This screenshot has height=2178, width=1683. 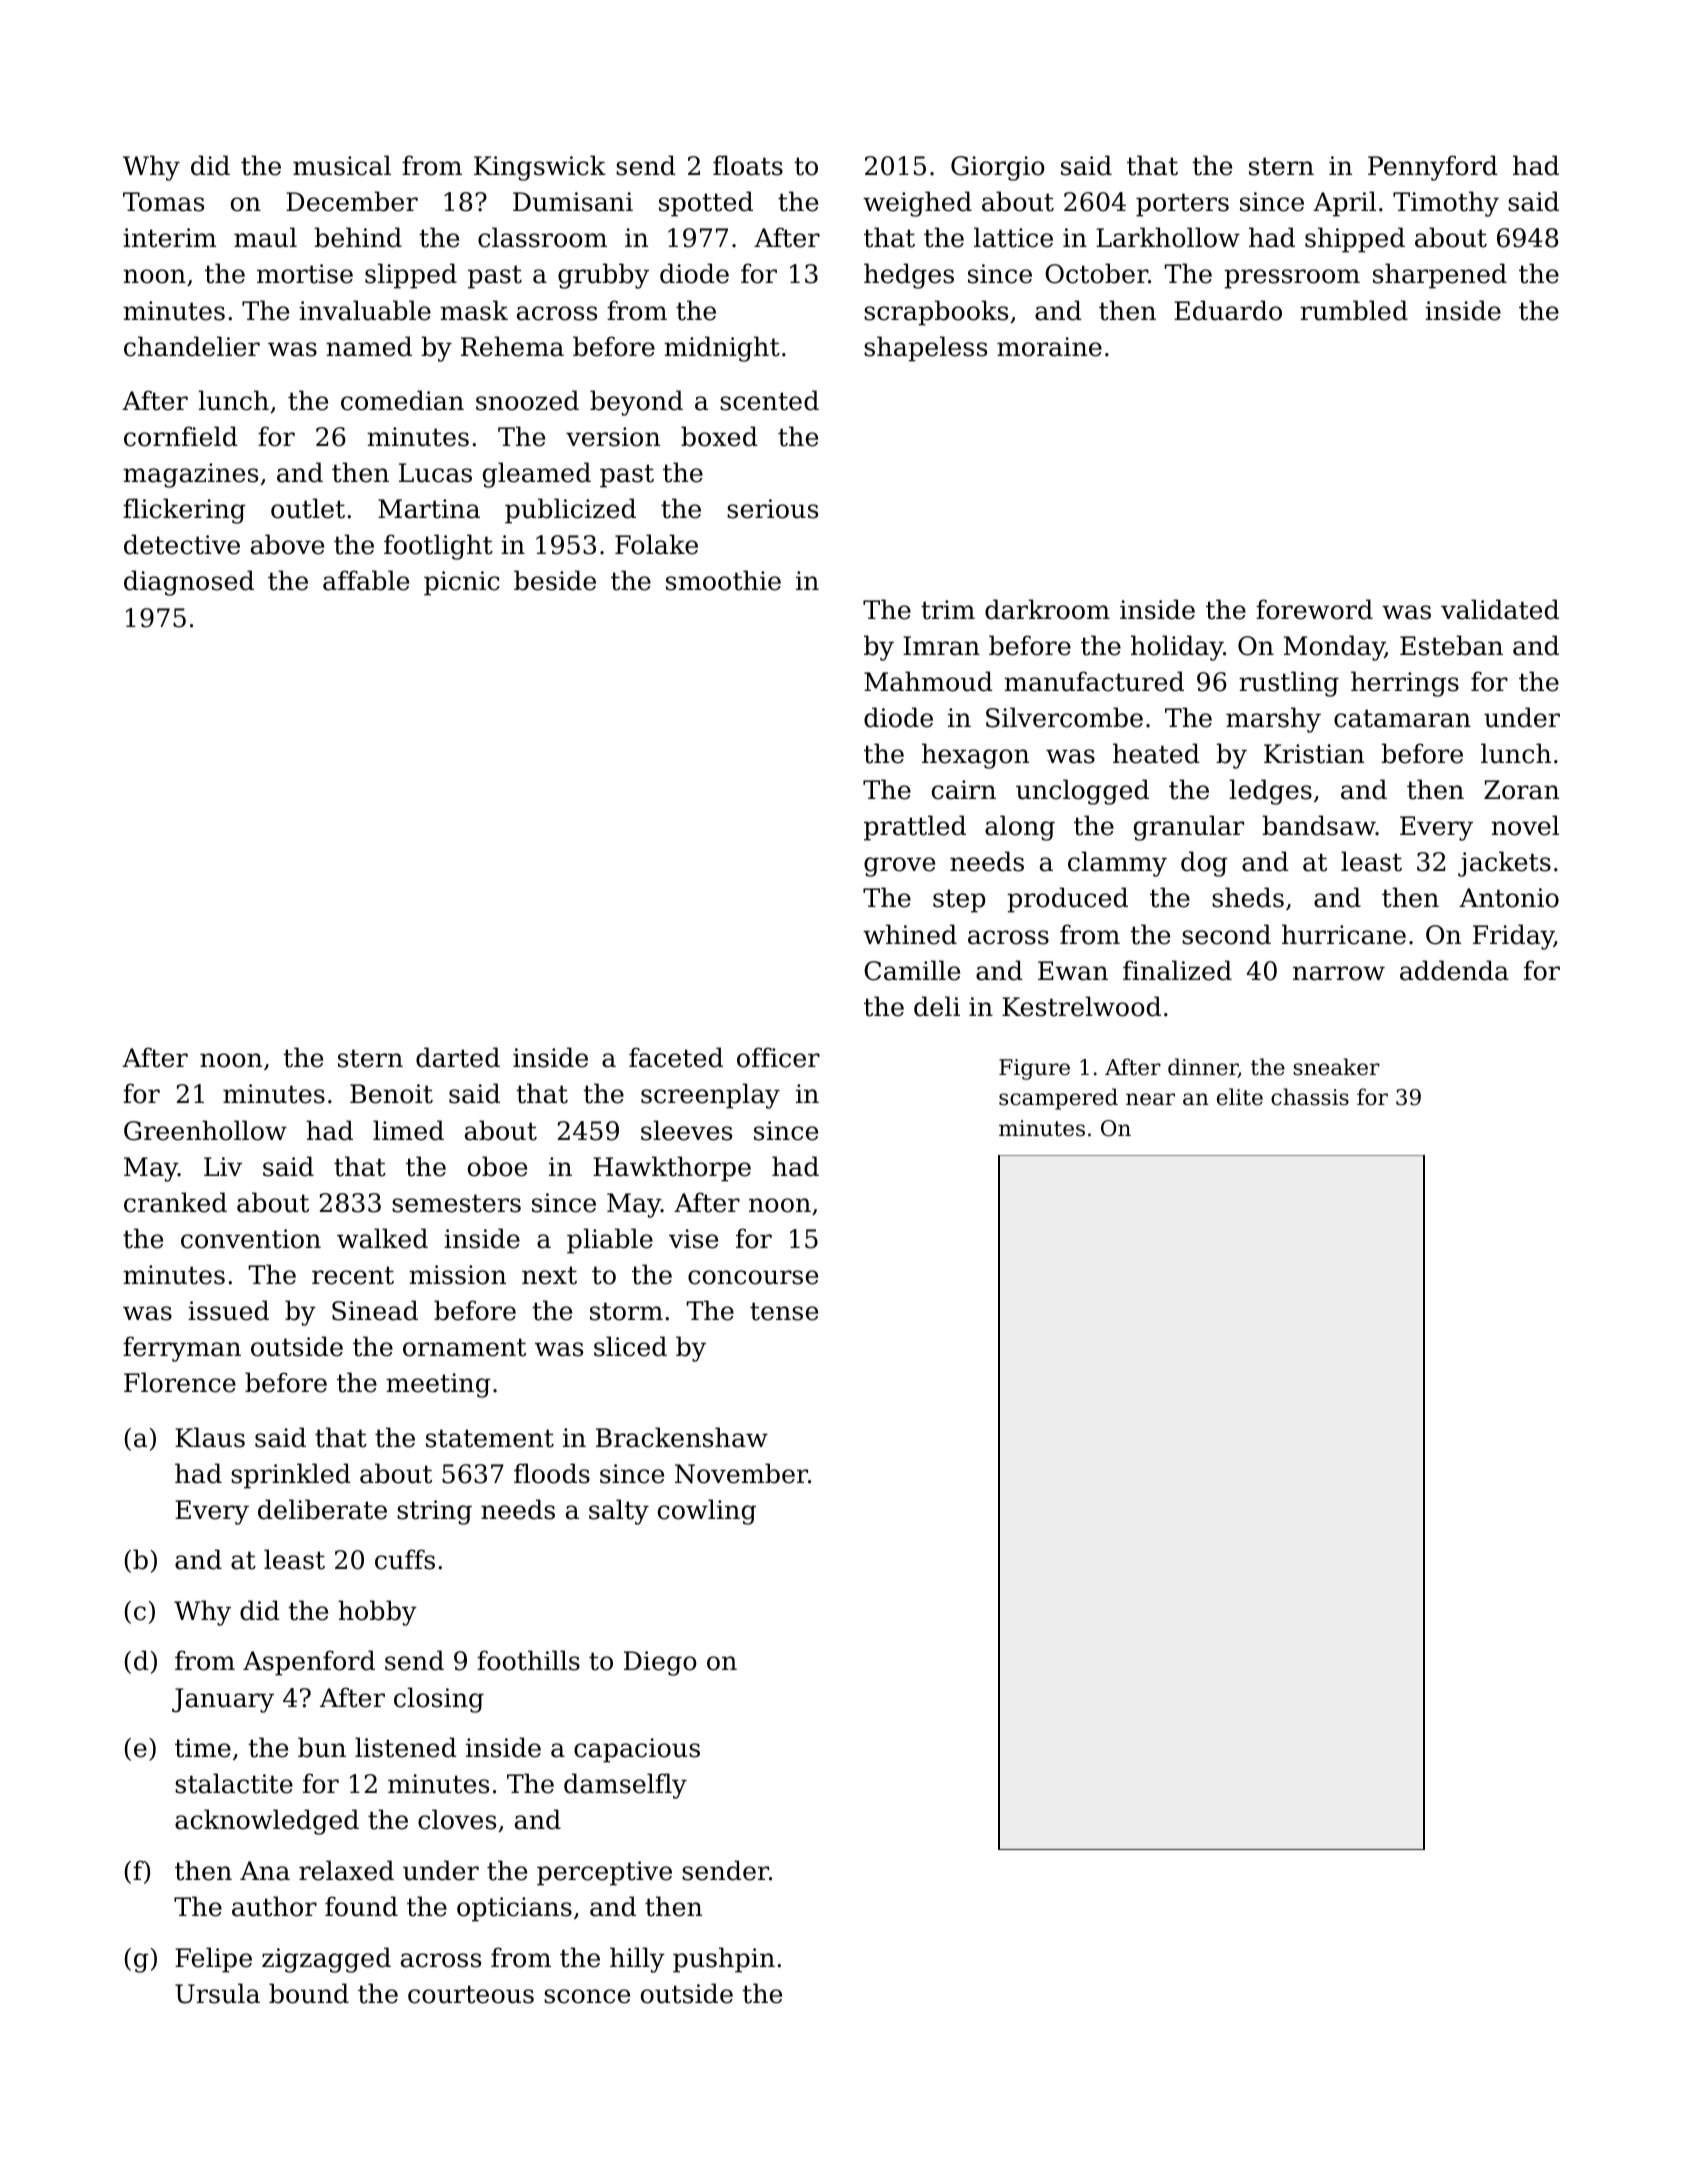 I want to click on pushpin, so click(x=724, y=1960).
